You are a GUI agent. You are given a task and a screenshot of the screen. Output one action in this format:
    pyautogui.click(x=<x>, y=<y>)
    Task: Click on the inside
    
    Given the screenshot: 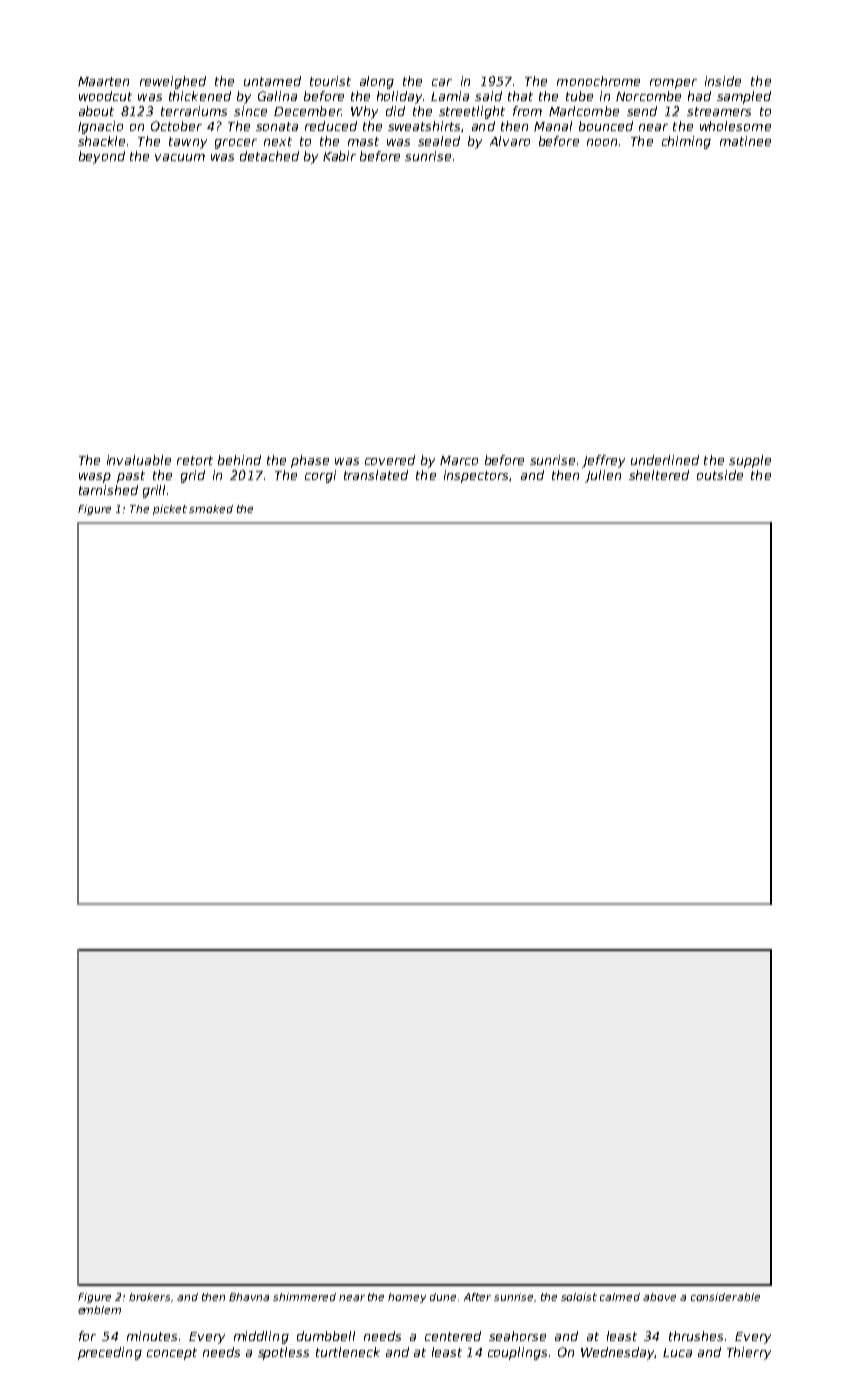 What is the action you would take?
    pyautogui.click(x=723, y=81)
